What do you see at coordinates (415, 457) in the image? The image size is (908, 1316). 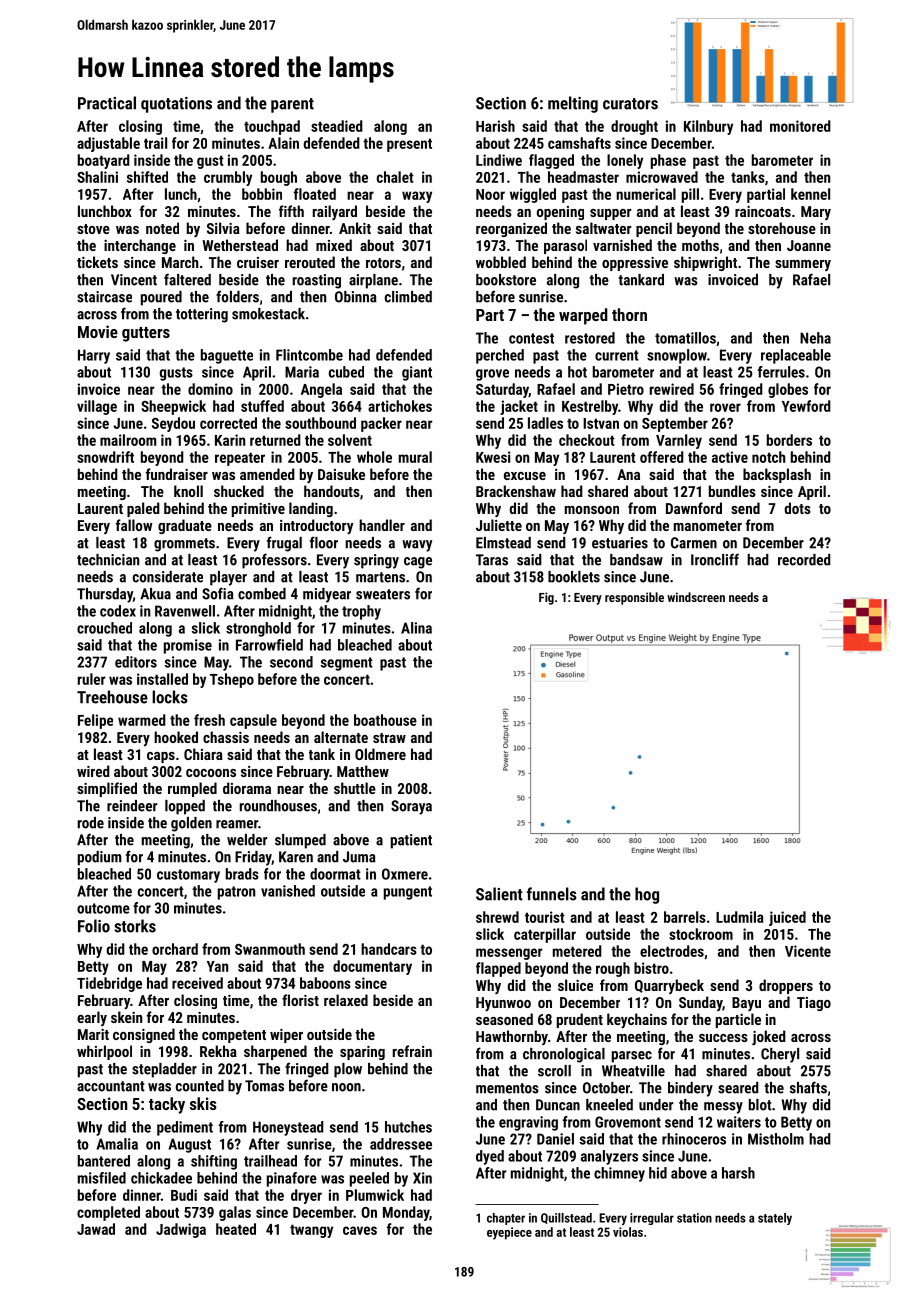 I see `mural` at bounding box center [415, 457].
